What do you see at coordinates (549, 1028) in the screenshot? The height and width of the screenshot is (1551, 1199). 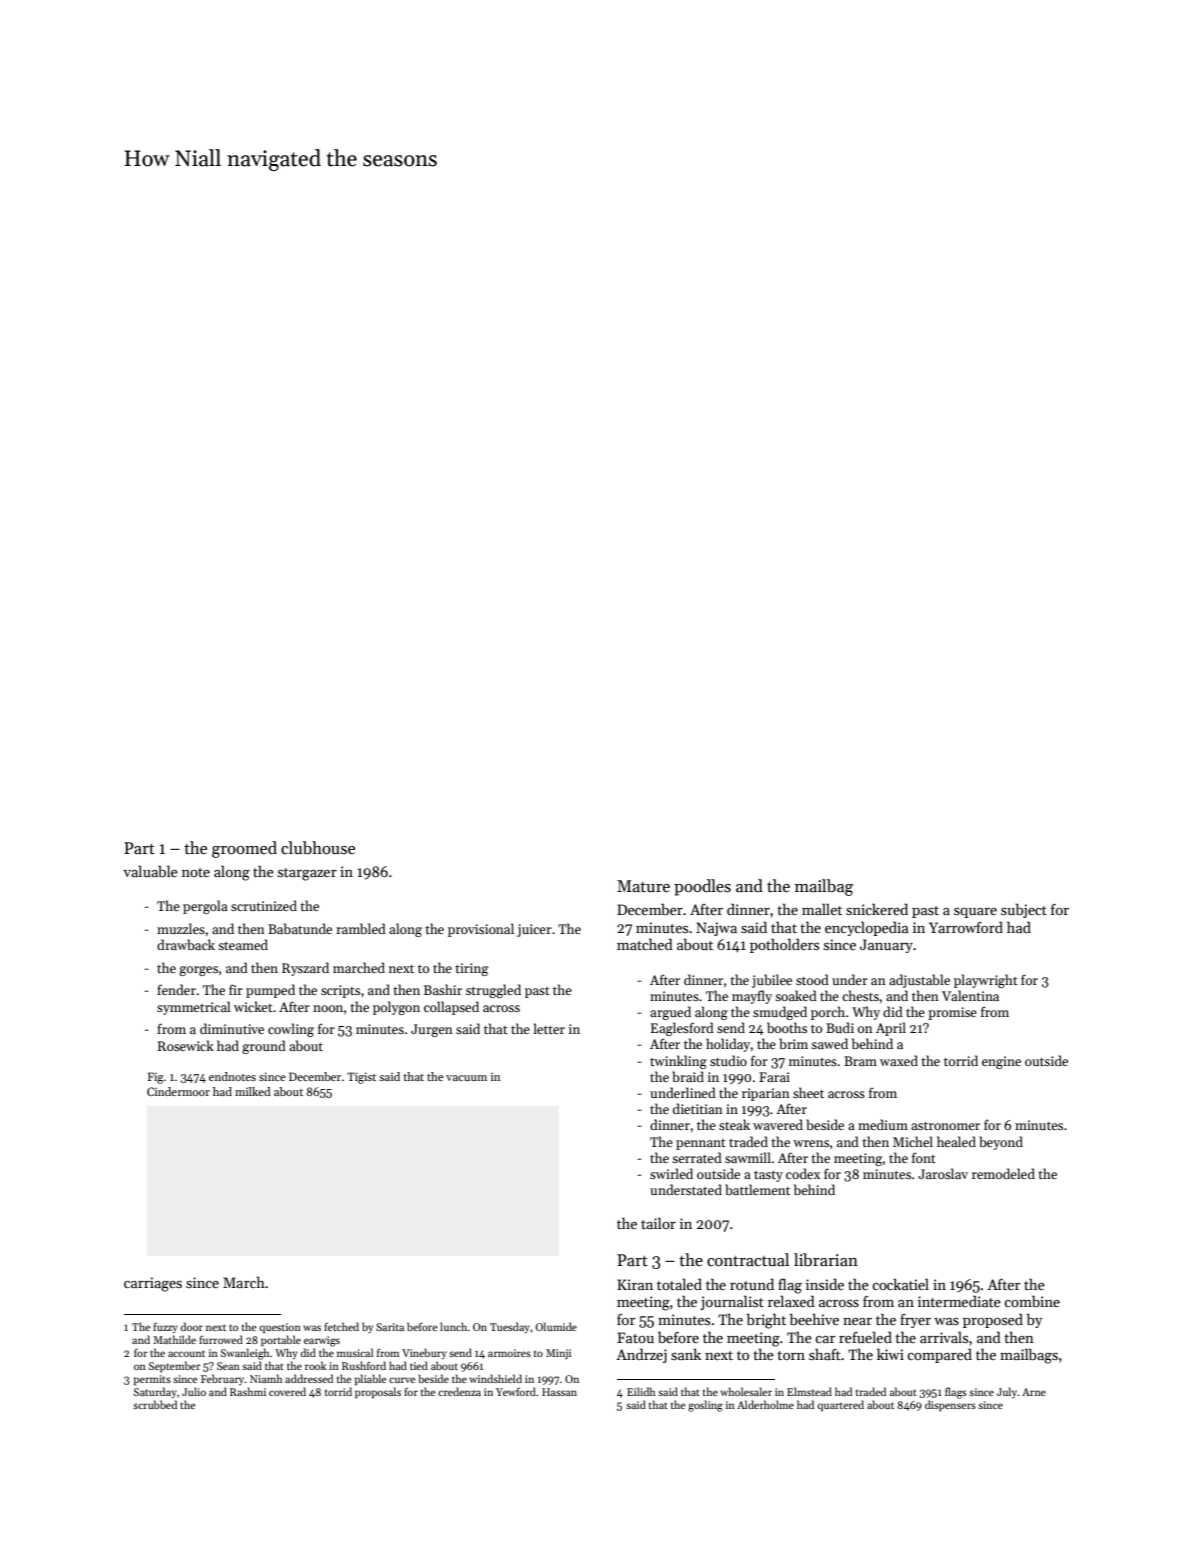 I see `letter` at bounding box center [549, 1028].
